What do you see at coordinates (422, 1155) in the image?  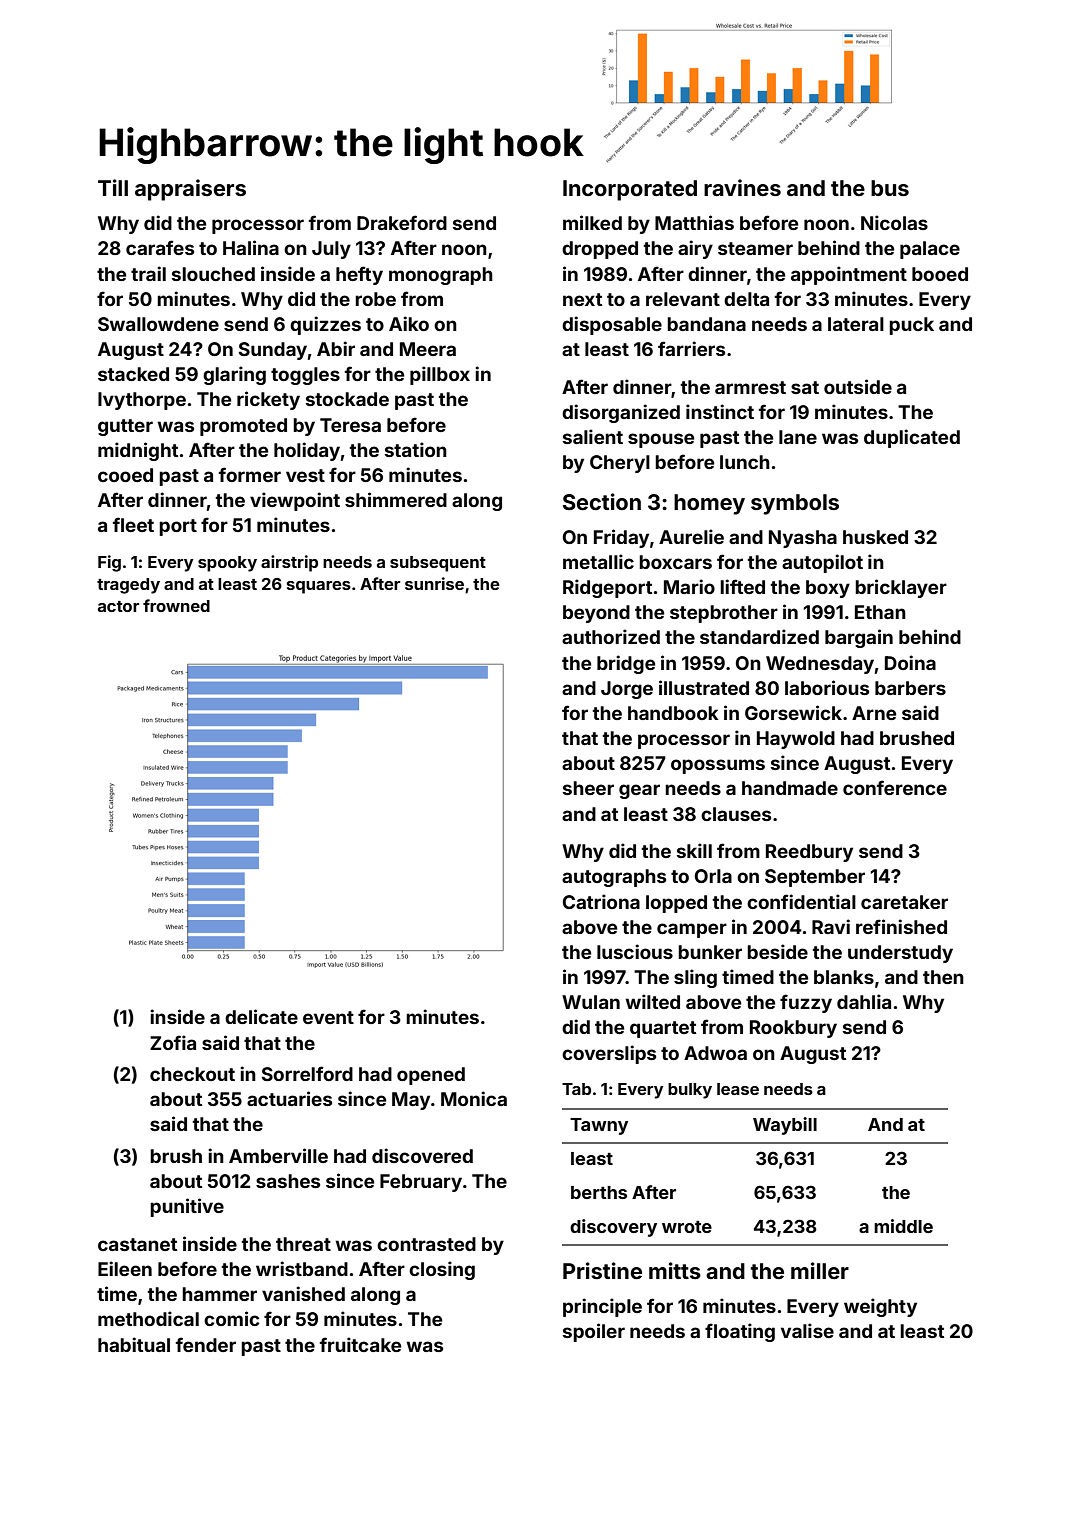 I see `discovered` at bounding box center [422, 1155].
